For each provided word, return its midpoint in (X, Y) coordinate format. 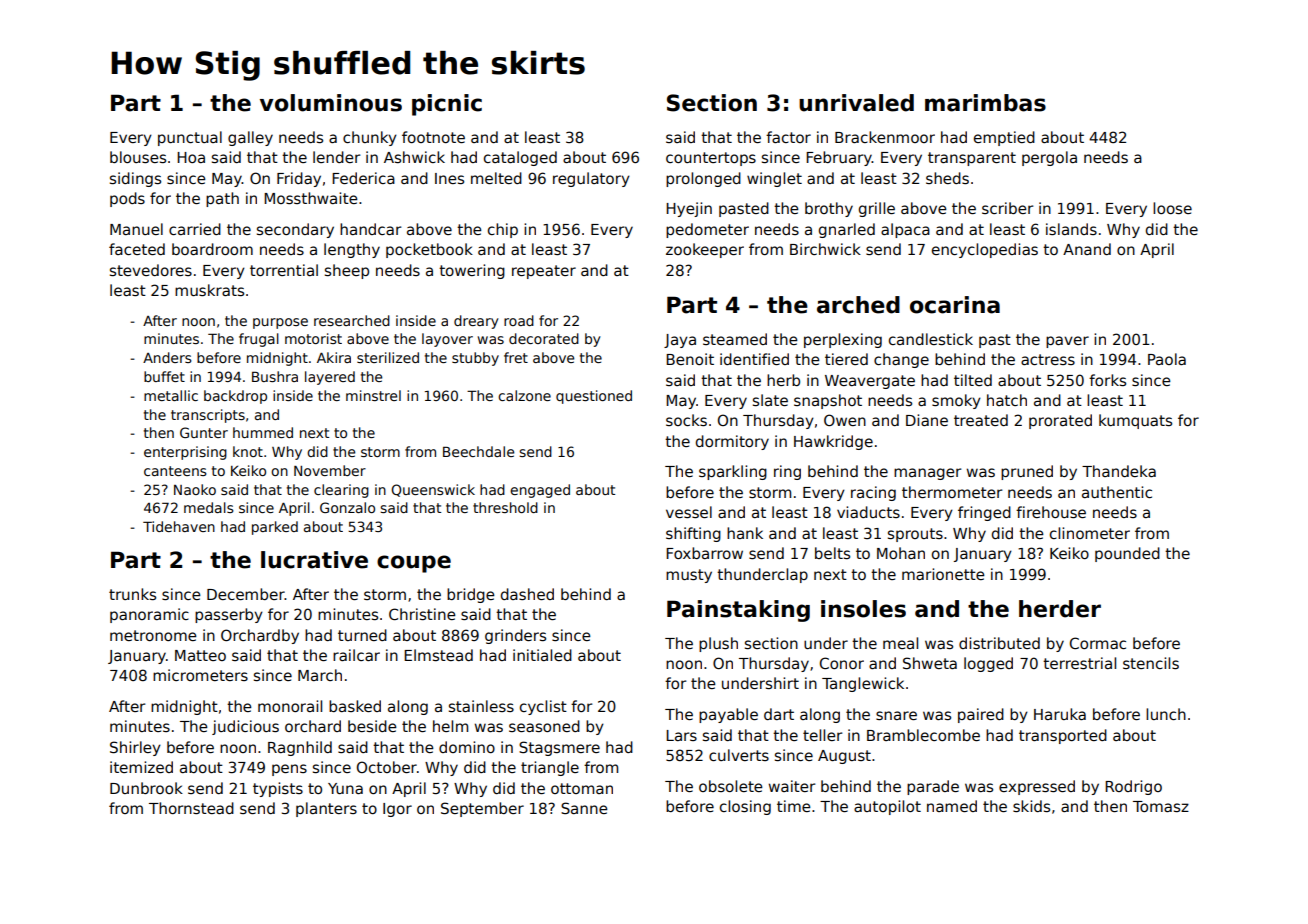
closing (745, 807)
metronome (153, 635)
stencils (1151, 663)
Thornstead (191, 808)
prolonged (703, 179)
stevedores (151, 270)
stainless (481, 706)
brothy (829, 209)
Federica (363, 178)
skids (1031, 806)
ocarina (955, 305)
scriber (1007, 208)
